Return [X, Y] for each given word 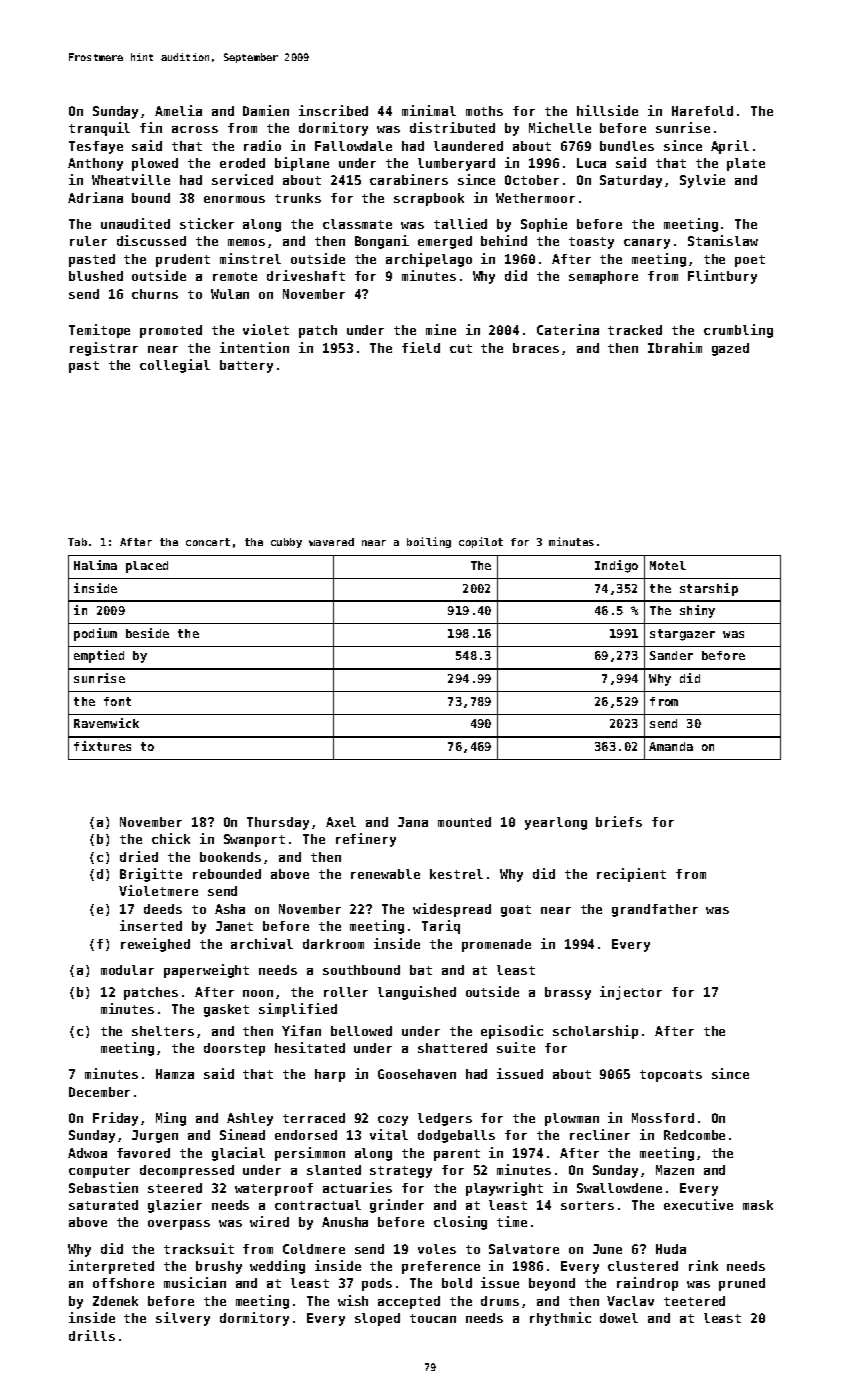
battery [246, 366]
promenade [496, 945]
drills [92, 1335]
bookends [230, 857]
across [195, 129]
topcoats [671, 1076]
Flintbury [722, 277]
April [730, 147]
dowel [619, 1318]
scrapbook [429, 199]
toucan [433, 1318]
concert [208, 542]
